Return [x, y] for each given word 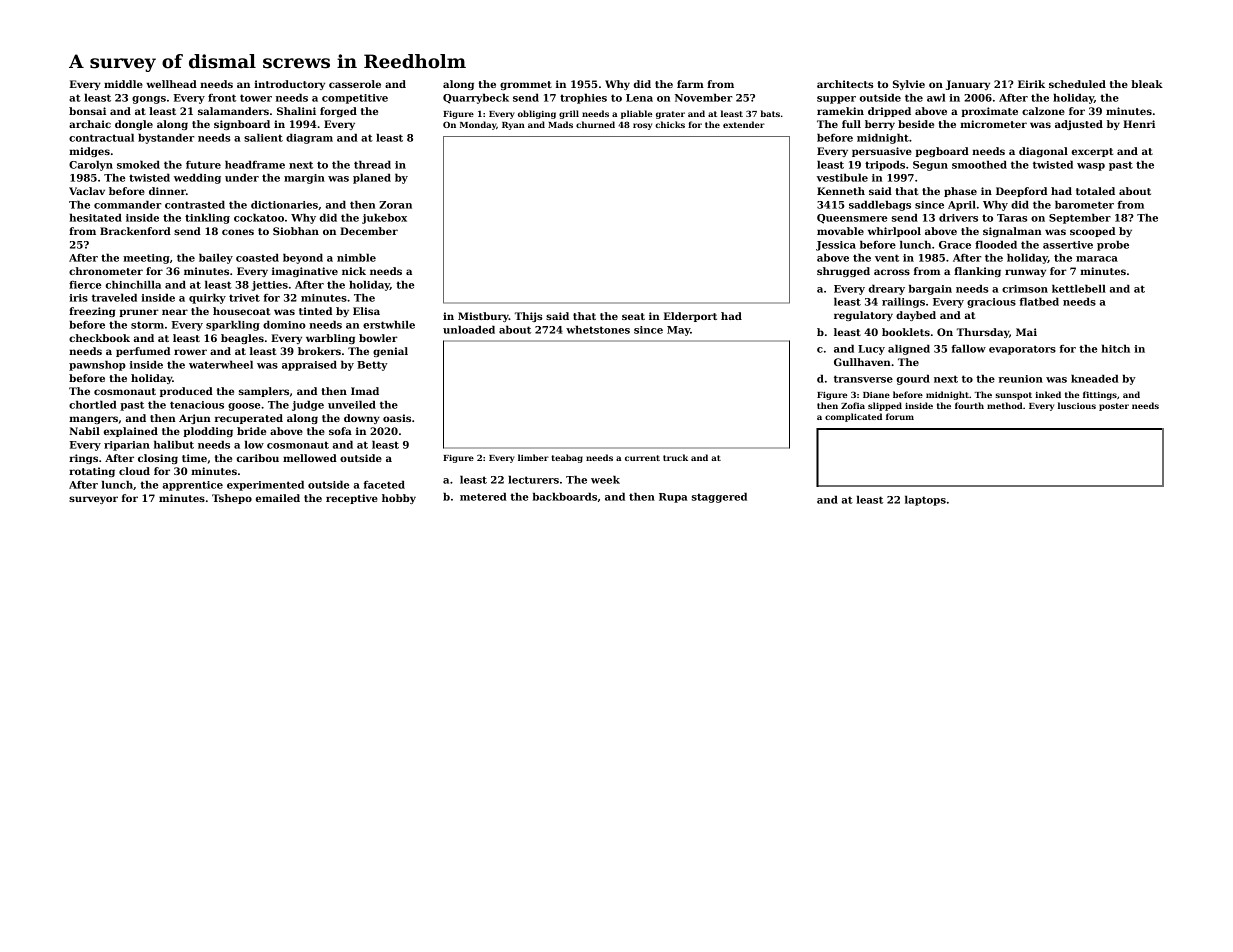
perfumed [143, 352]
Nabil [84, 431]
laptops [925, 500]
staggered [719, 497]
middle [123, 84]
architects [845, 84]
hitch [1115, 348]
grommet [526, 85]
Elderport [690, 317]
